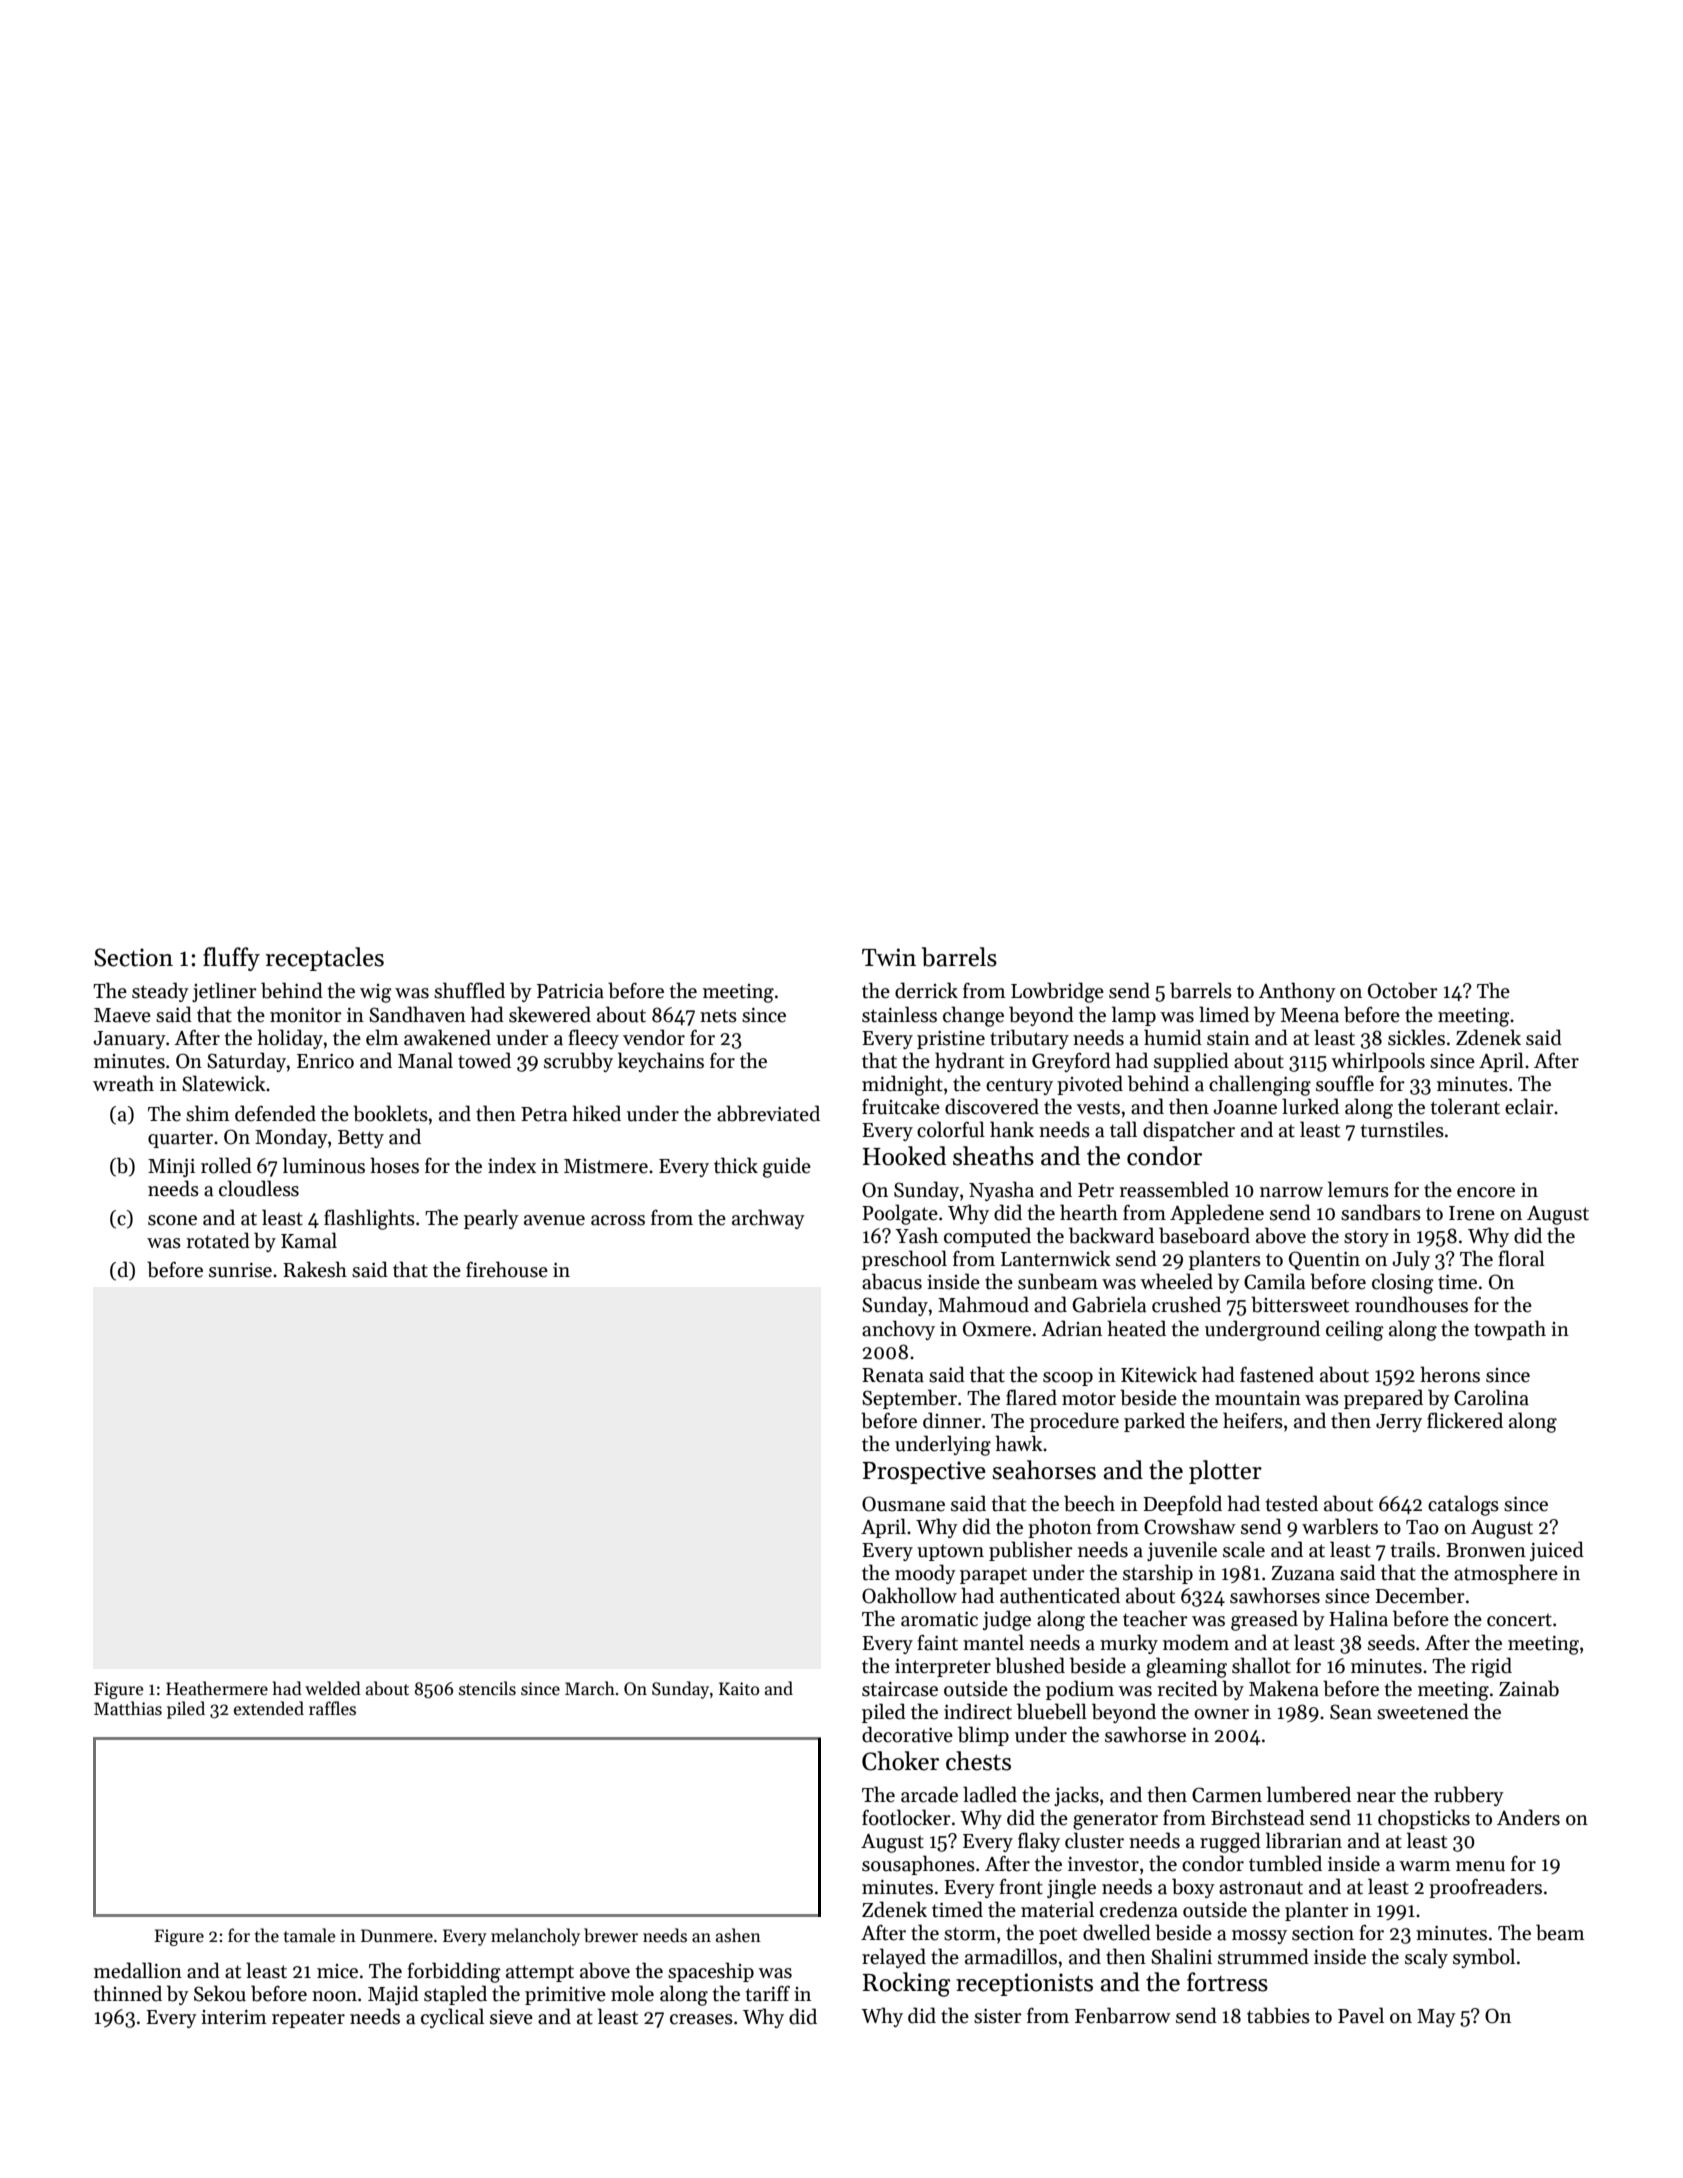 The image size is (1683, 2178). Describe the element at coordinates (128, 1708) in the page. I see `Matthias` at that location.
